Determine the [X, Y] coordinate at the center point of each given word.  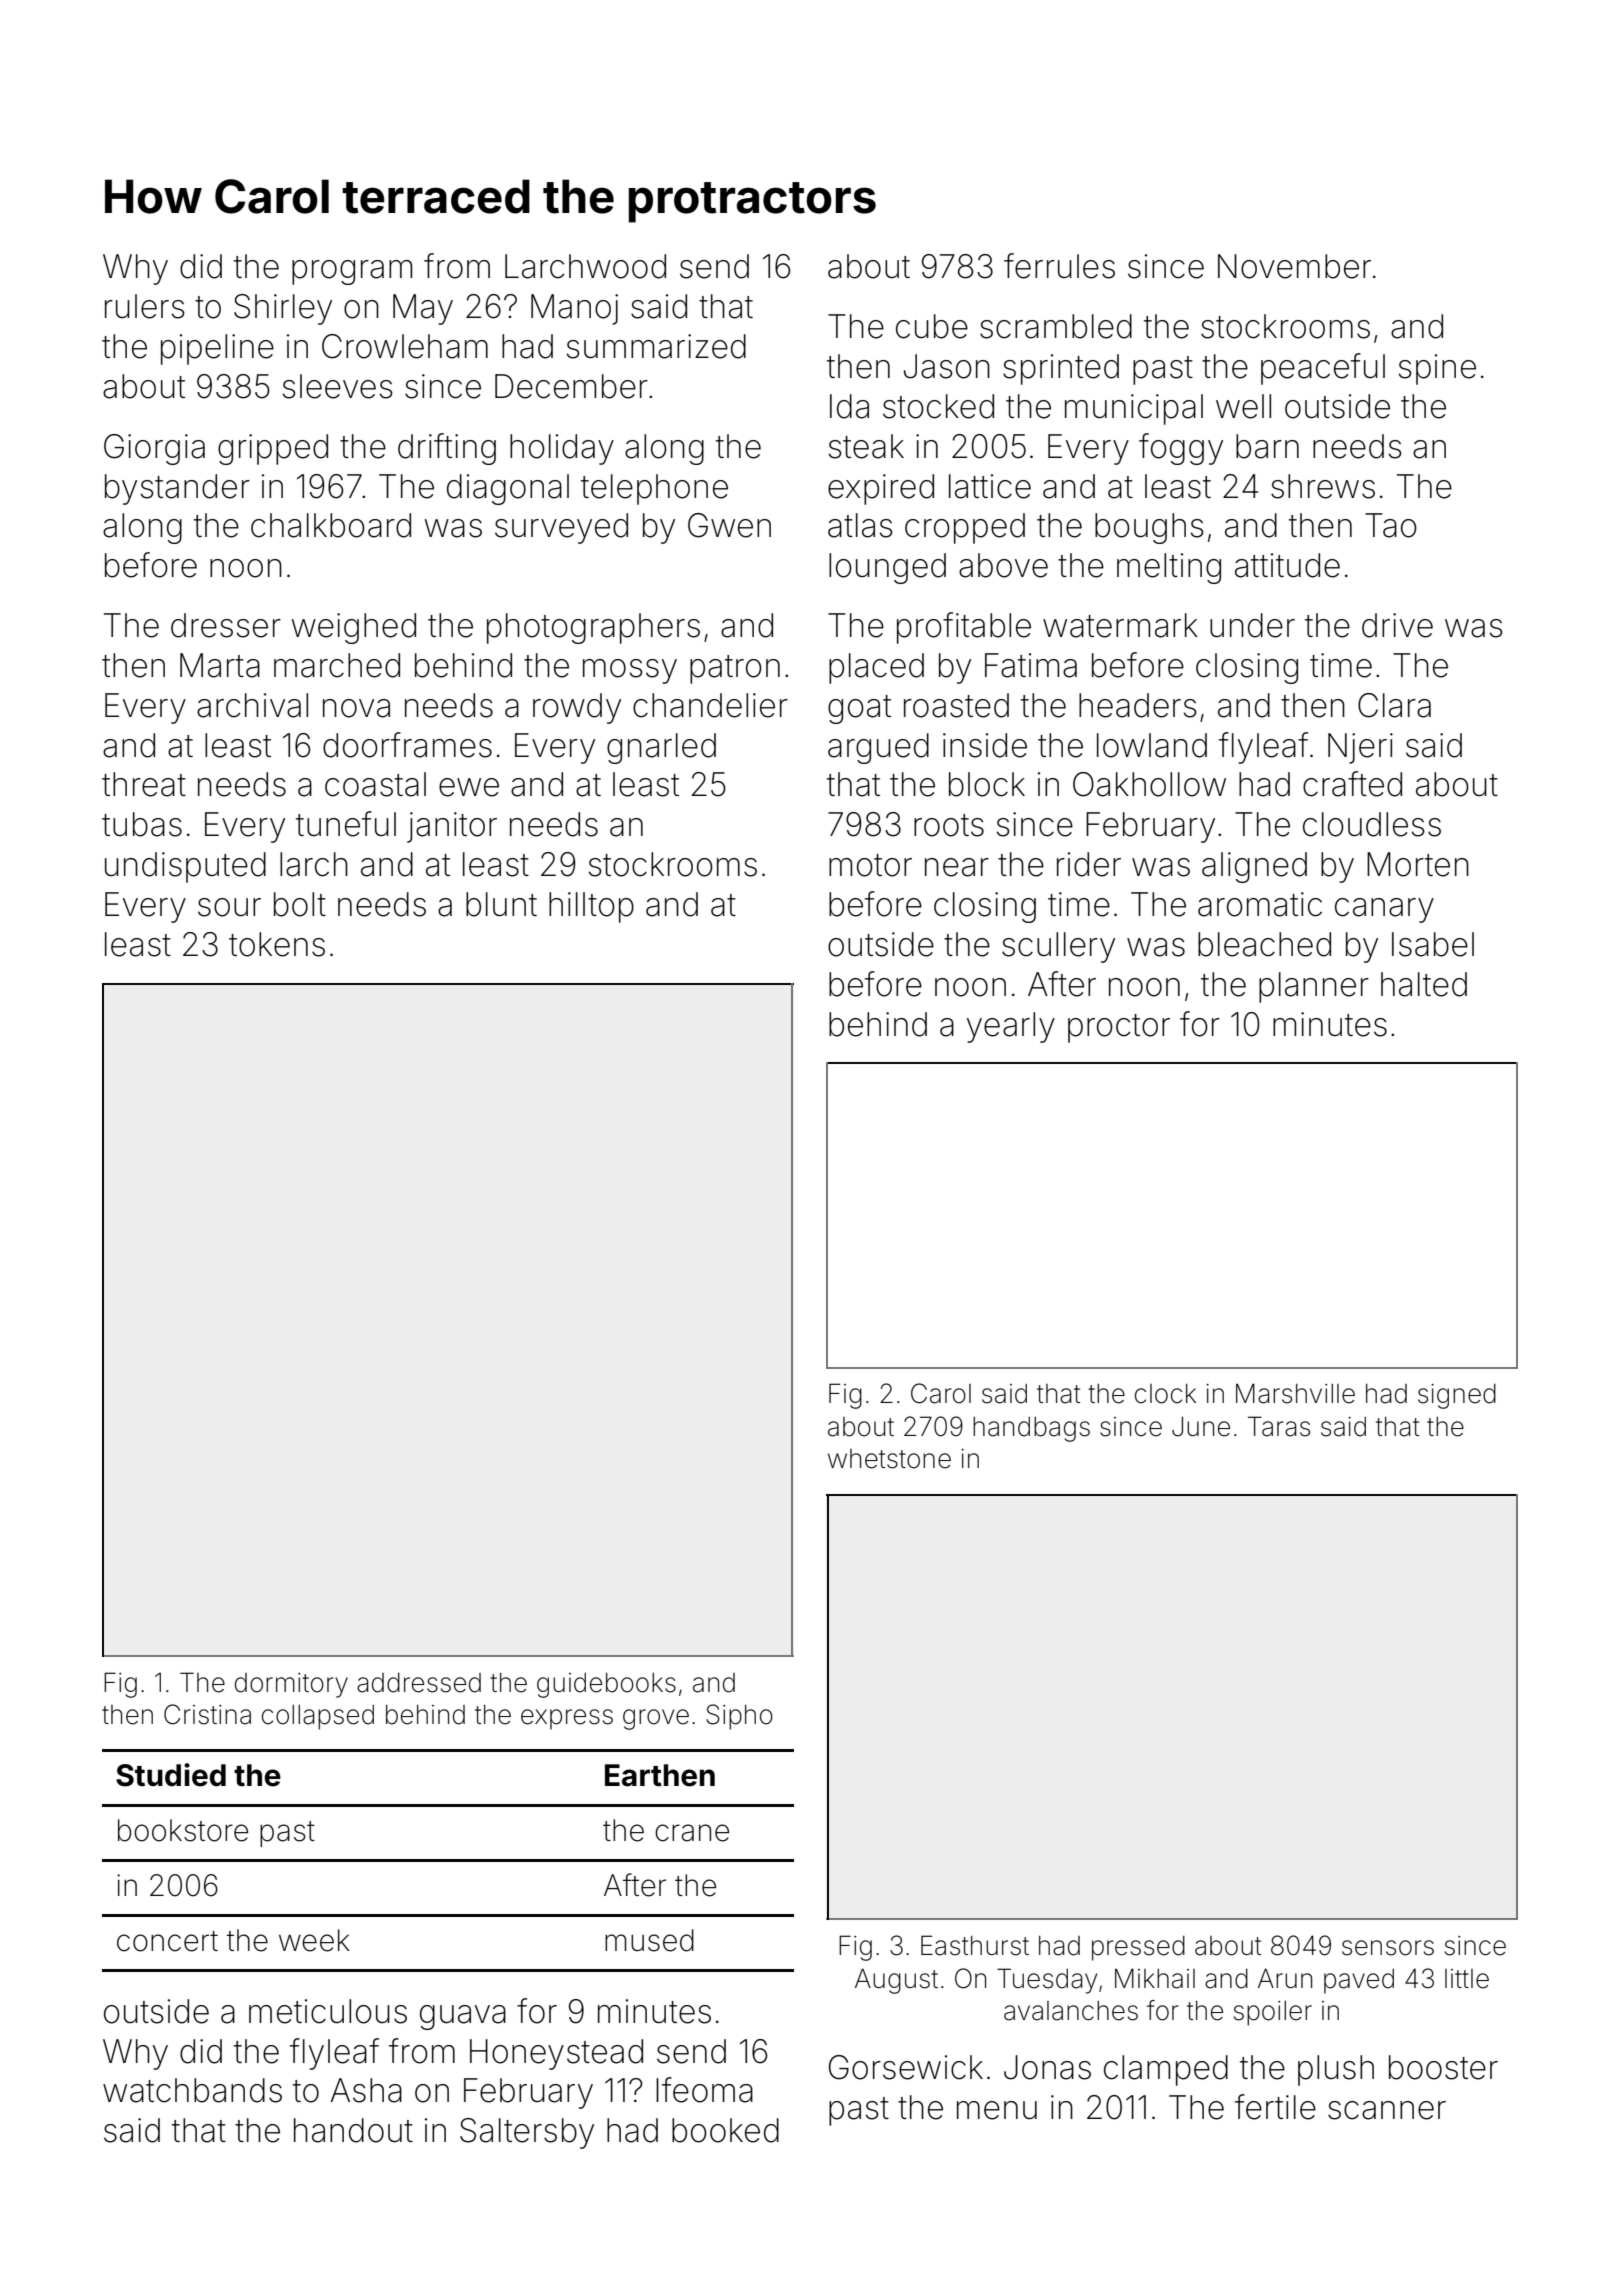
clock [1165, 1394]
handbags [1031, 1429]
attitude [1287, 565]
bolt [300, 904]
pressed [1138, 1948]
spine [1437, 369]
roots [949, 825]
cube [932, 326]
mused [649, 1940]
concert [167, 1941]
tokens [277, 944]
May [423, 309]
